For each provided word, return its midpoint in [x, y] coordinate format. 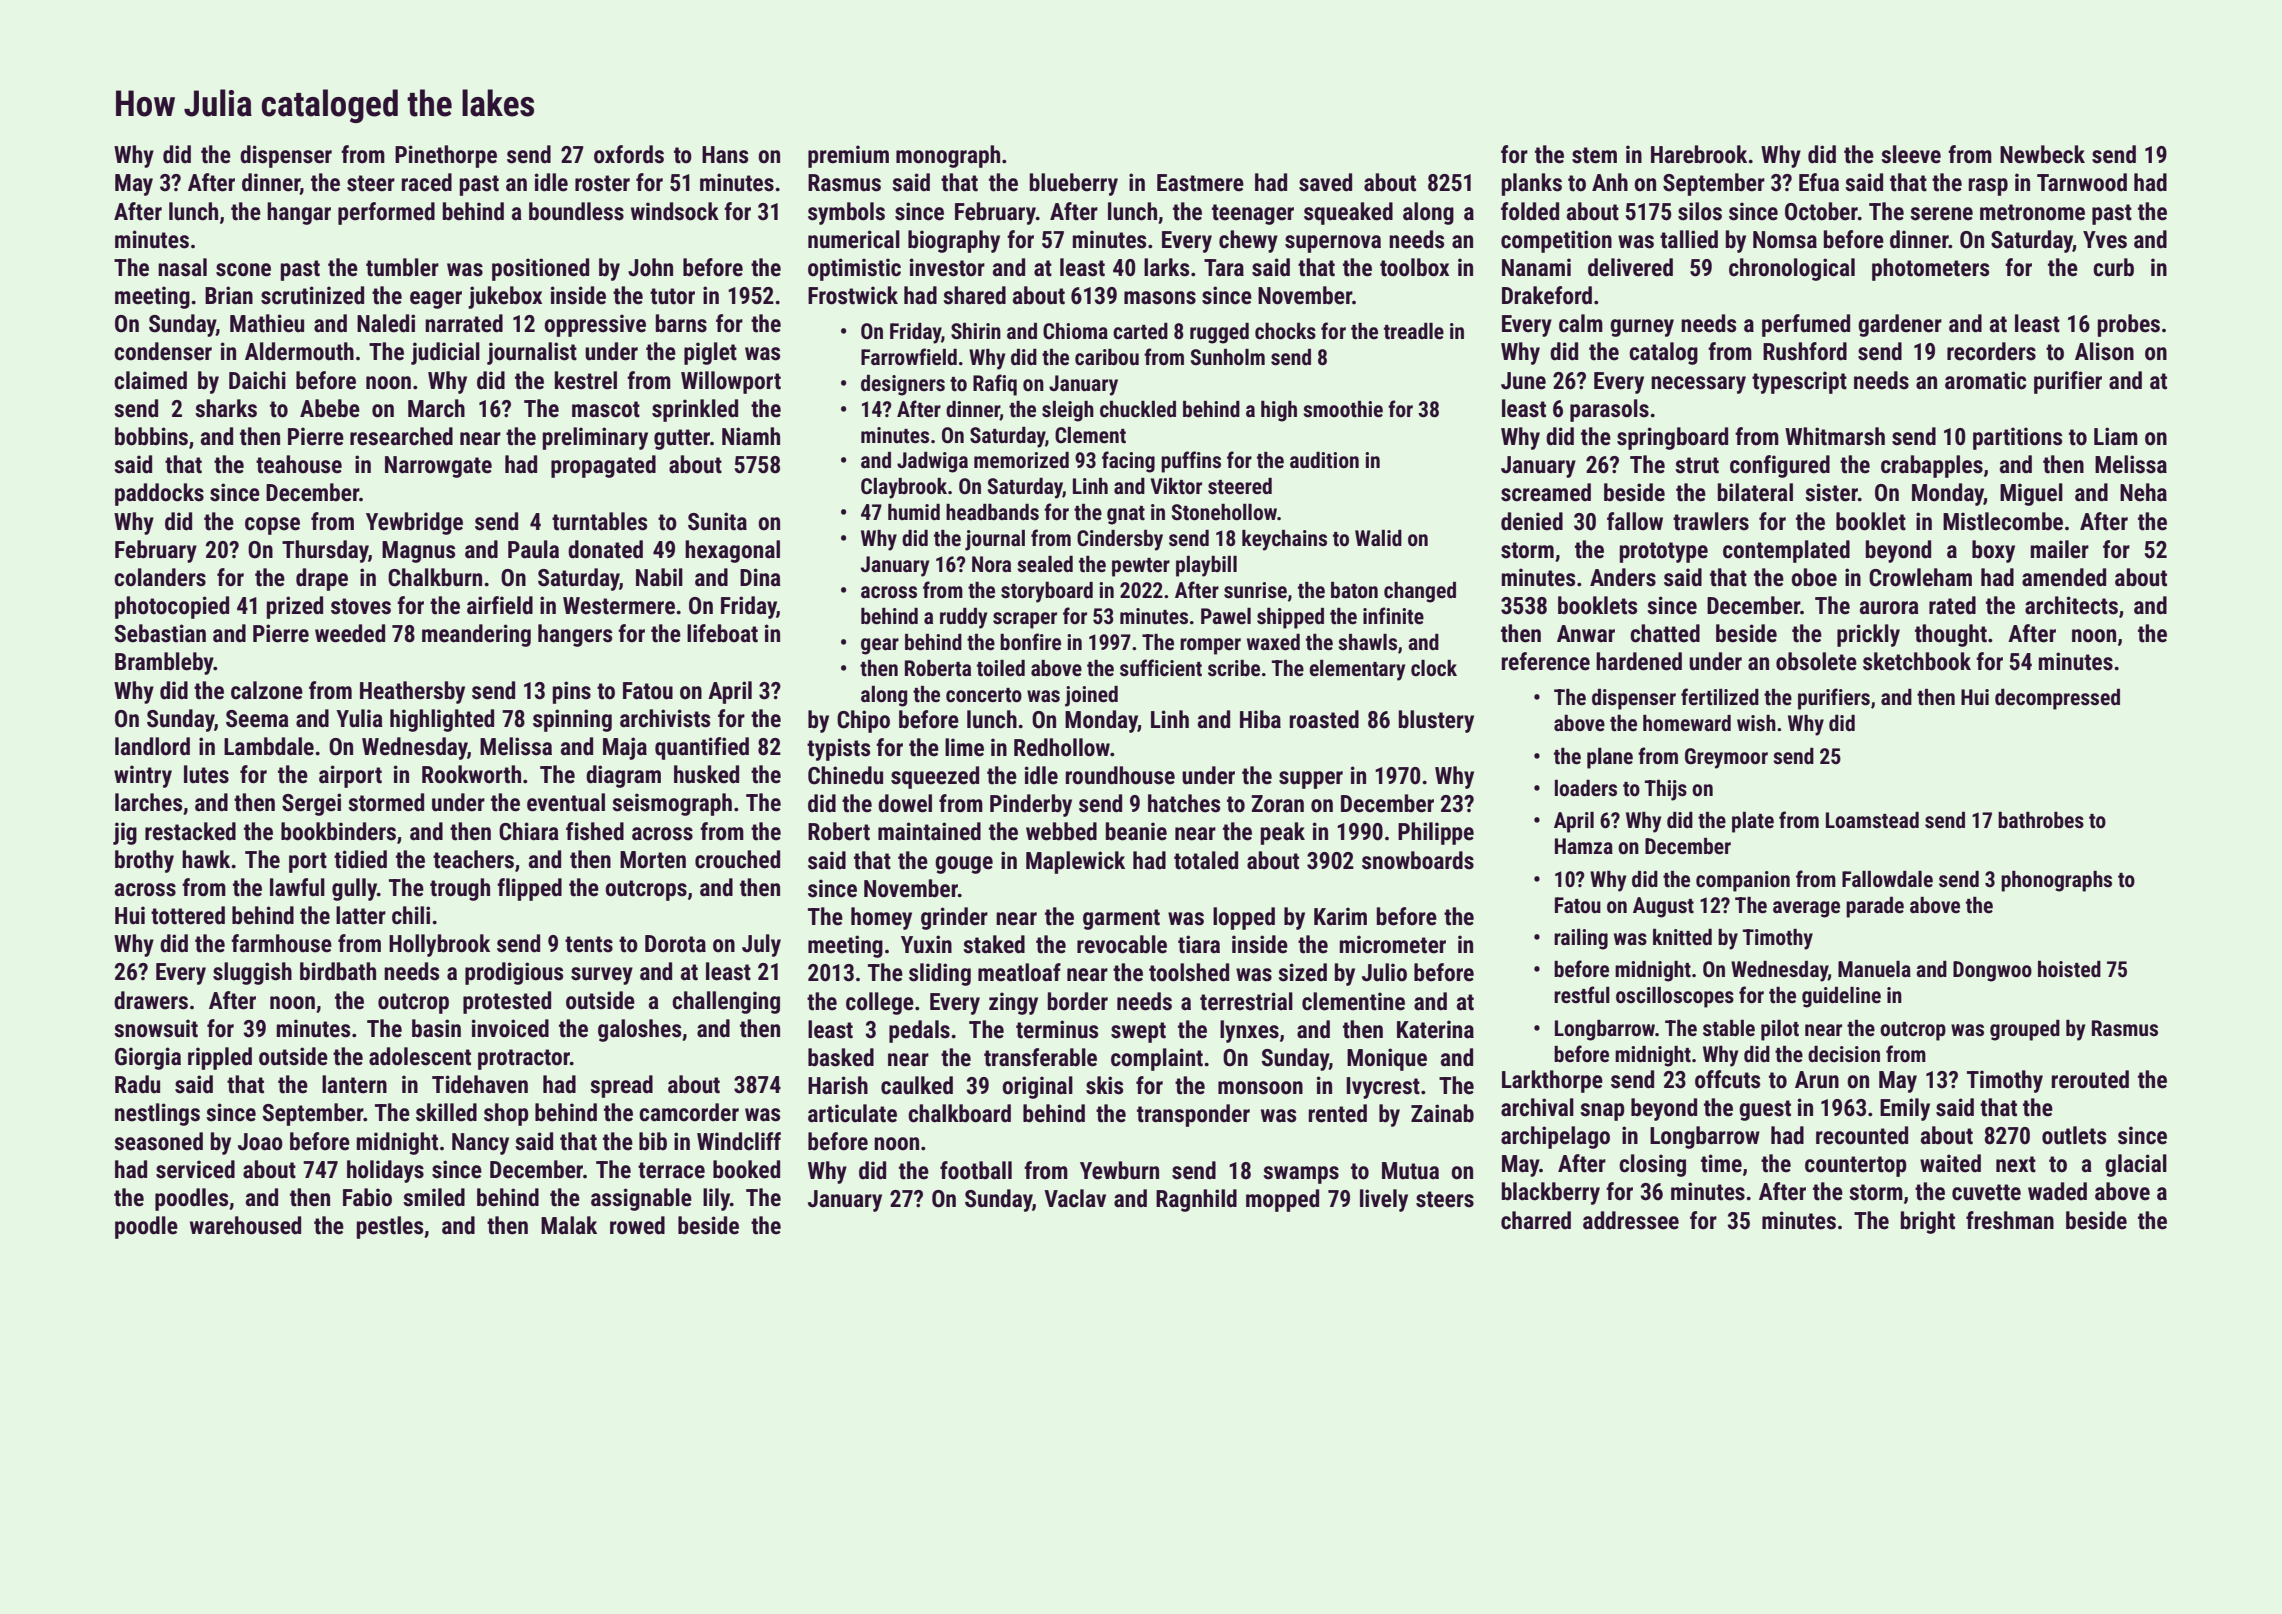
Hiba [1260, 719]
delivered [1630, 267]
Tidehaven [480, 1084]
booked [746, 1169]
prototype [1664, 552]
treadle [1414, 331]
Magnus [418, 552]
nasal [182, 267]
